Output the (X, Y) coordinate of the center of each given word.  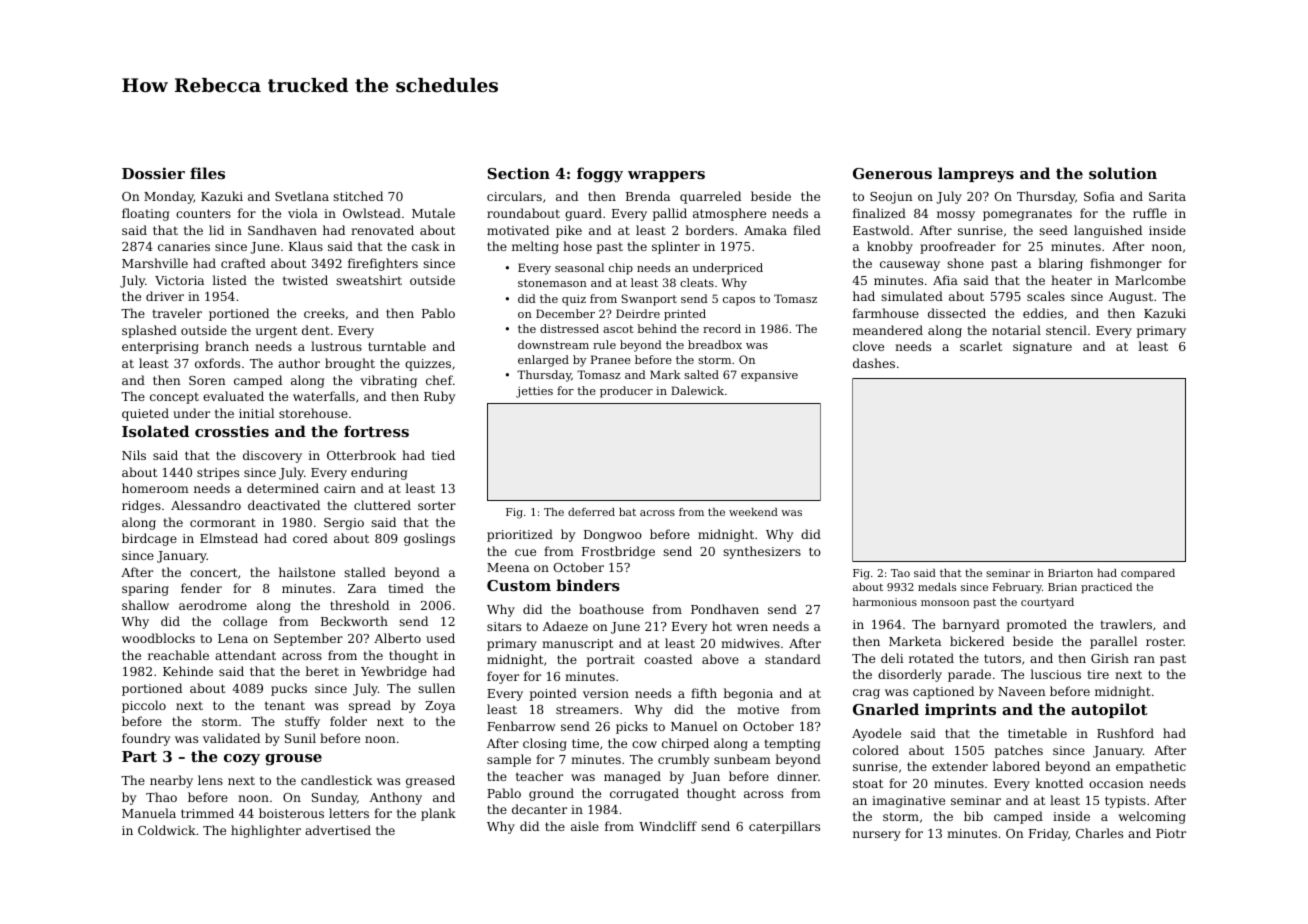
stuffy (302, 722)
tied (443, 455)
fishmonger (1126, 264)
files (207, 173)
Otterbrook (361, 455)
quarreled (710, 197)
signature (1042, 348)
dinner (797, 776)
